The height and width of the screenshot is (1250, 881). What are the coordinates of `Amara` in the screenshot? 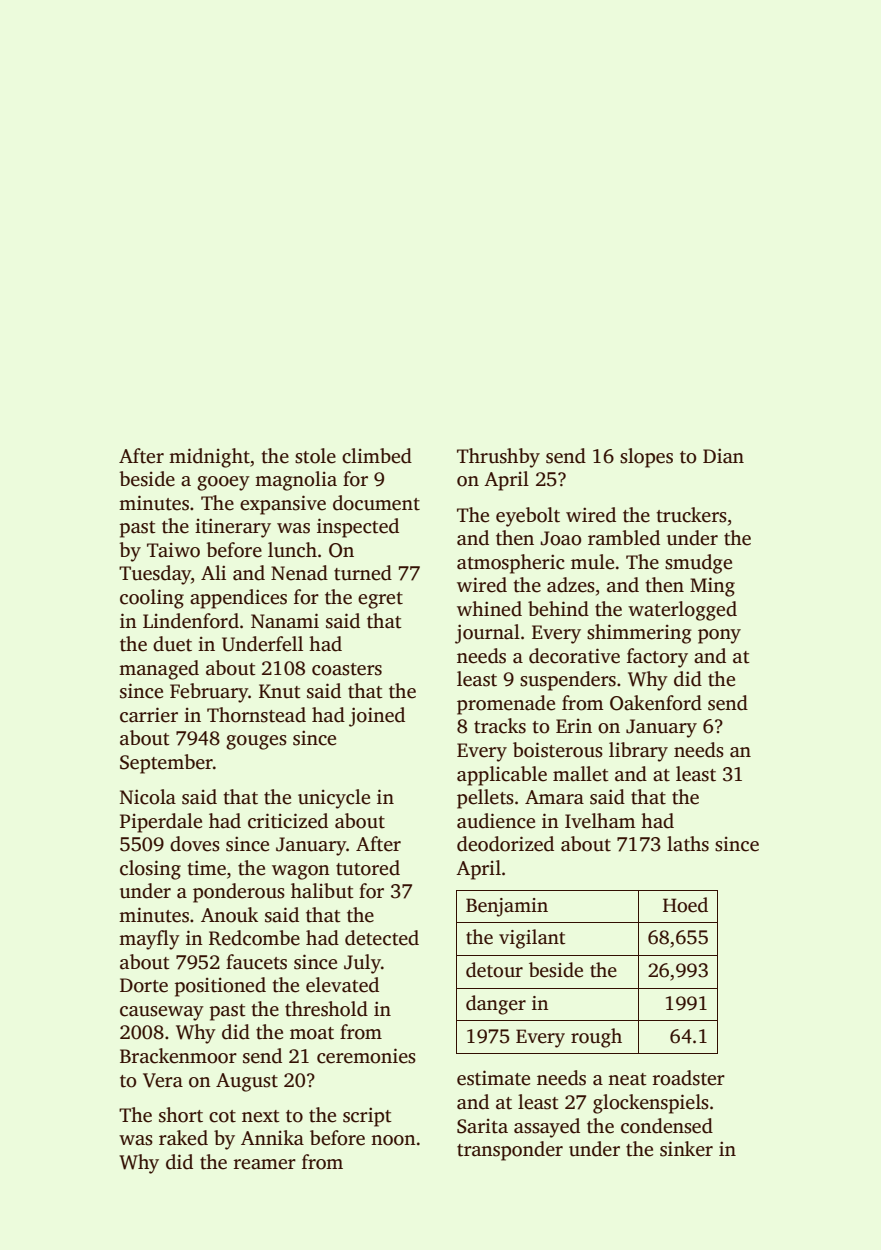 It's located at (554, 797).
